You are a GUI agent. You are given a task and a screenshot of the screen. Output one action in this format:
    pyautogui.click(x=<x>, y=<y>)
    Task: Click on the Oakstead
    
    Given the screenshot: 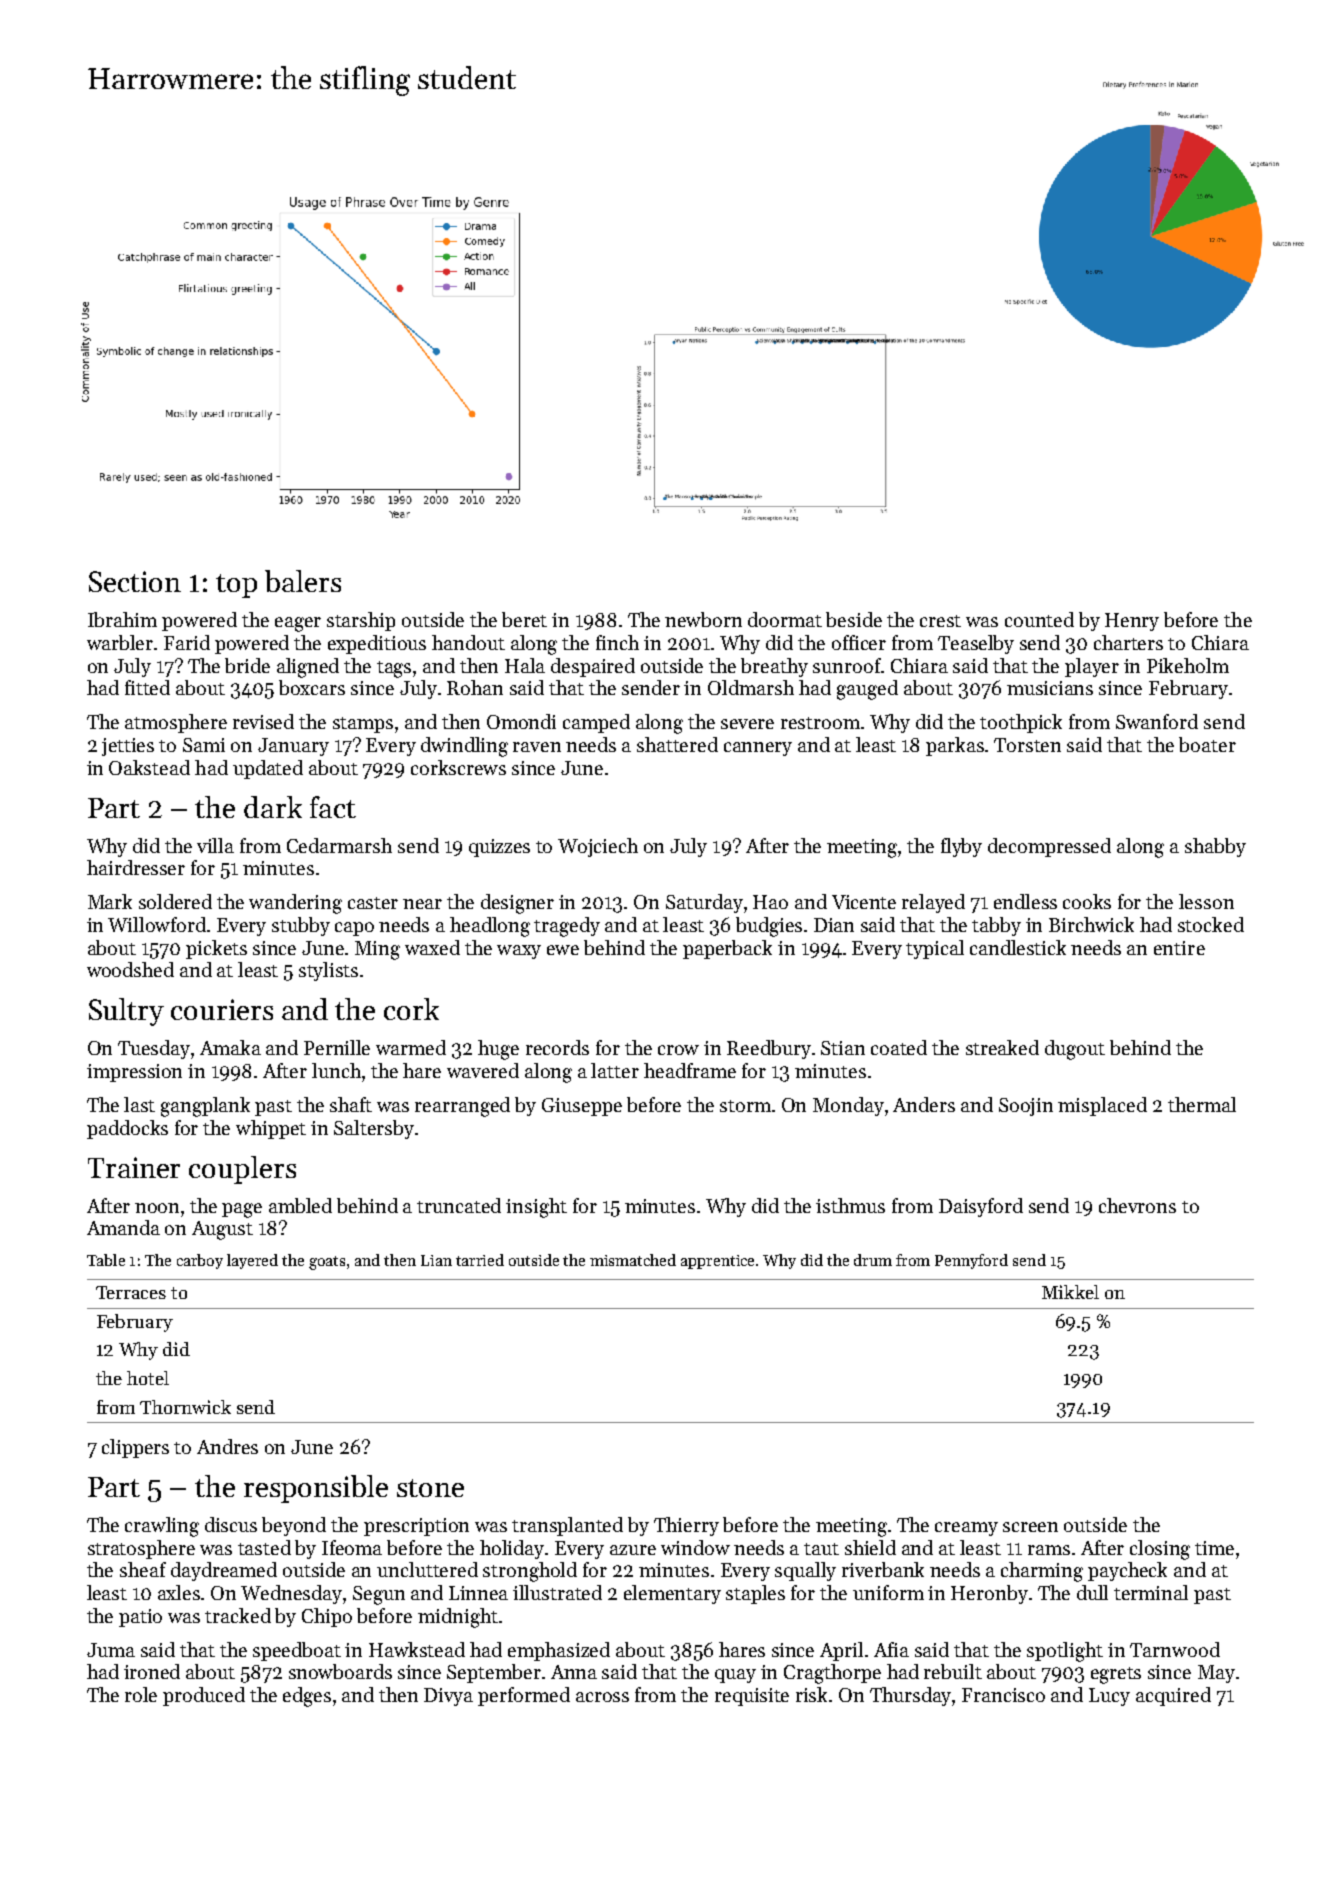 What is the action you would take?
    pyautogui.click(x=149, y=767)
